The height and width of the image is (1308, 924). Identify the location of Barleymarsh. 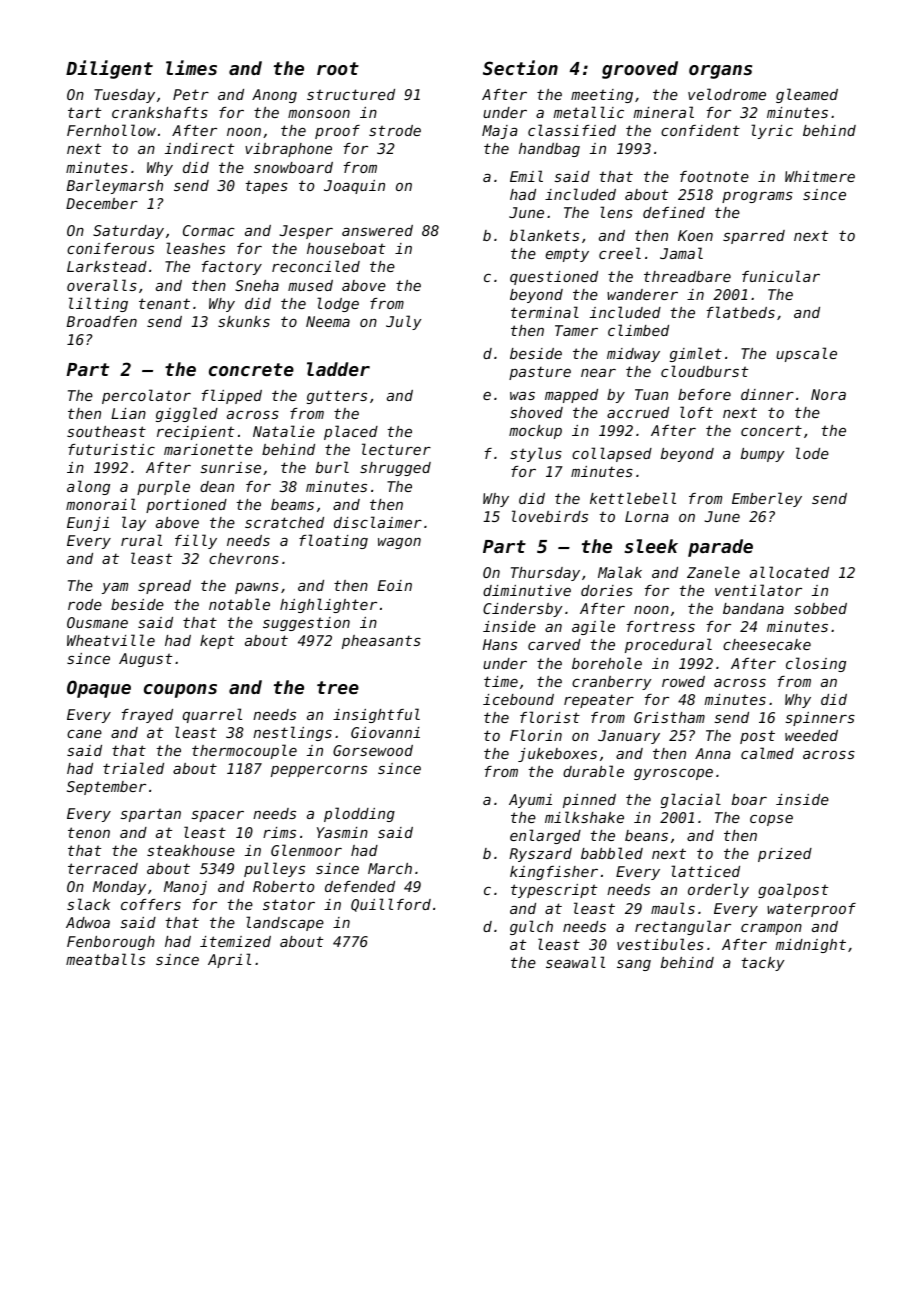
(115, 186).
